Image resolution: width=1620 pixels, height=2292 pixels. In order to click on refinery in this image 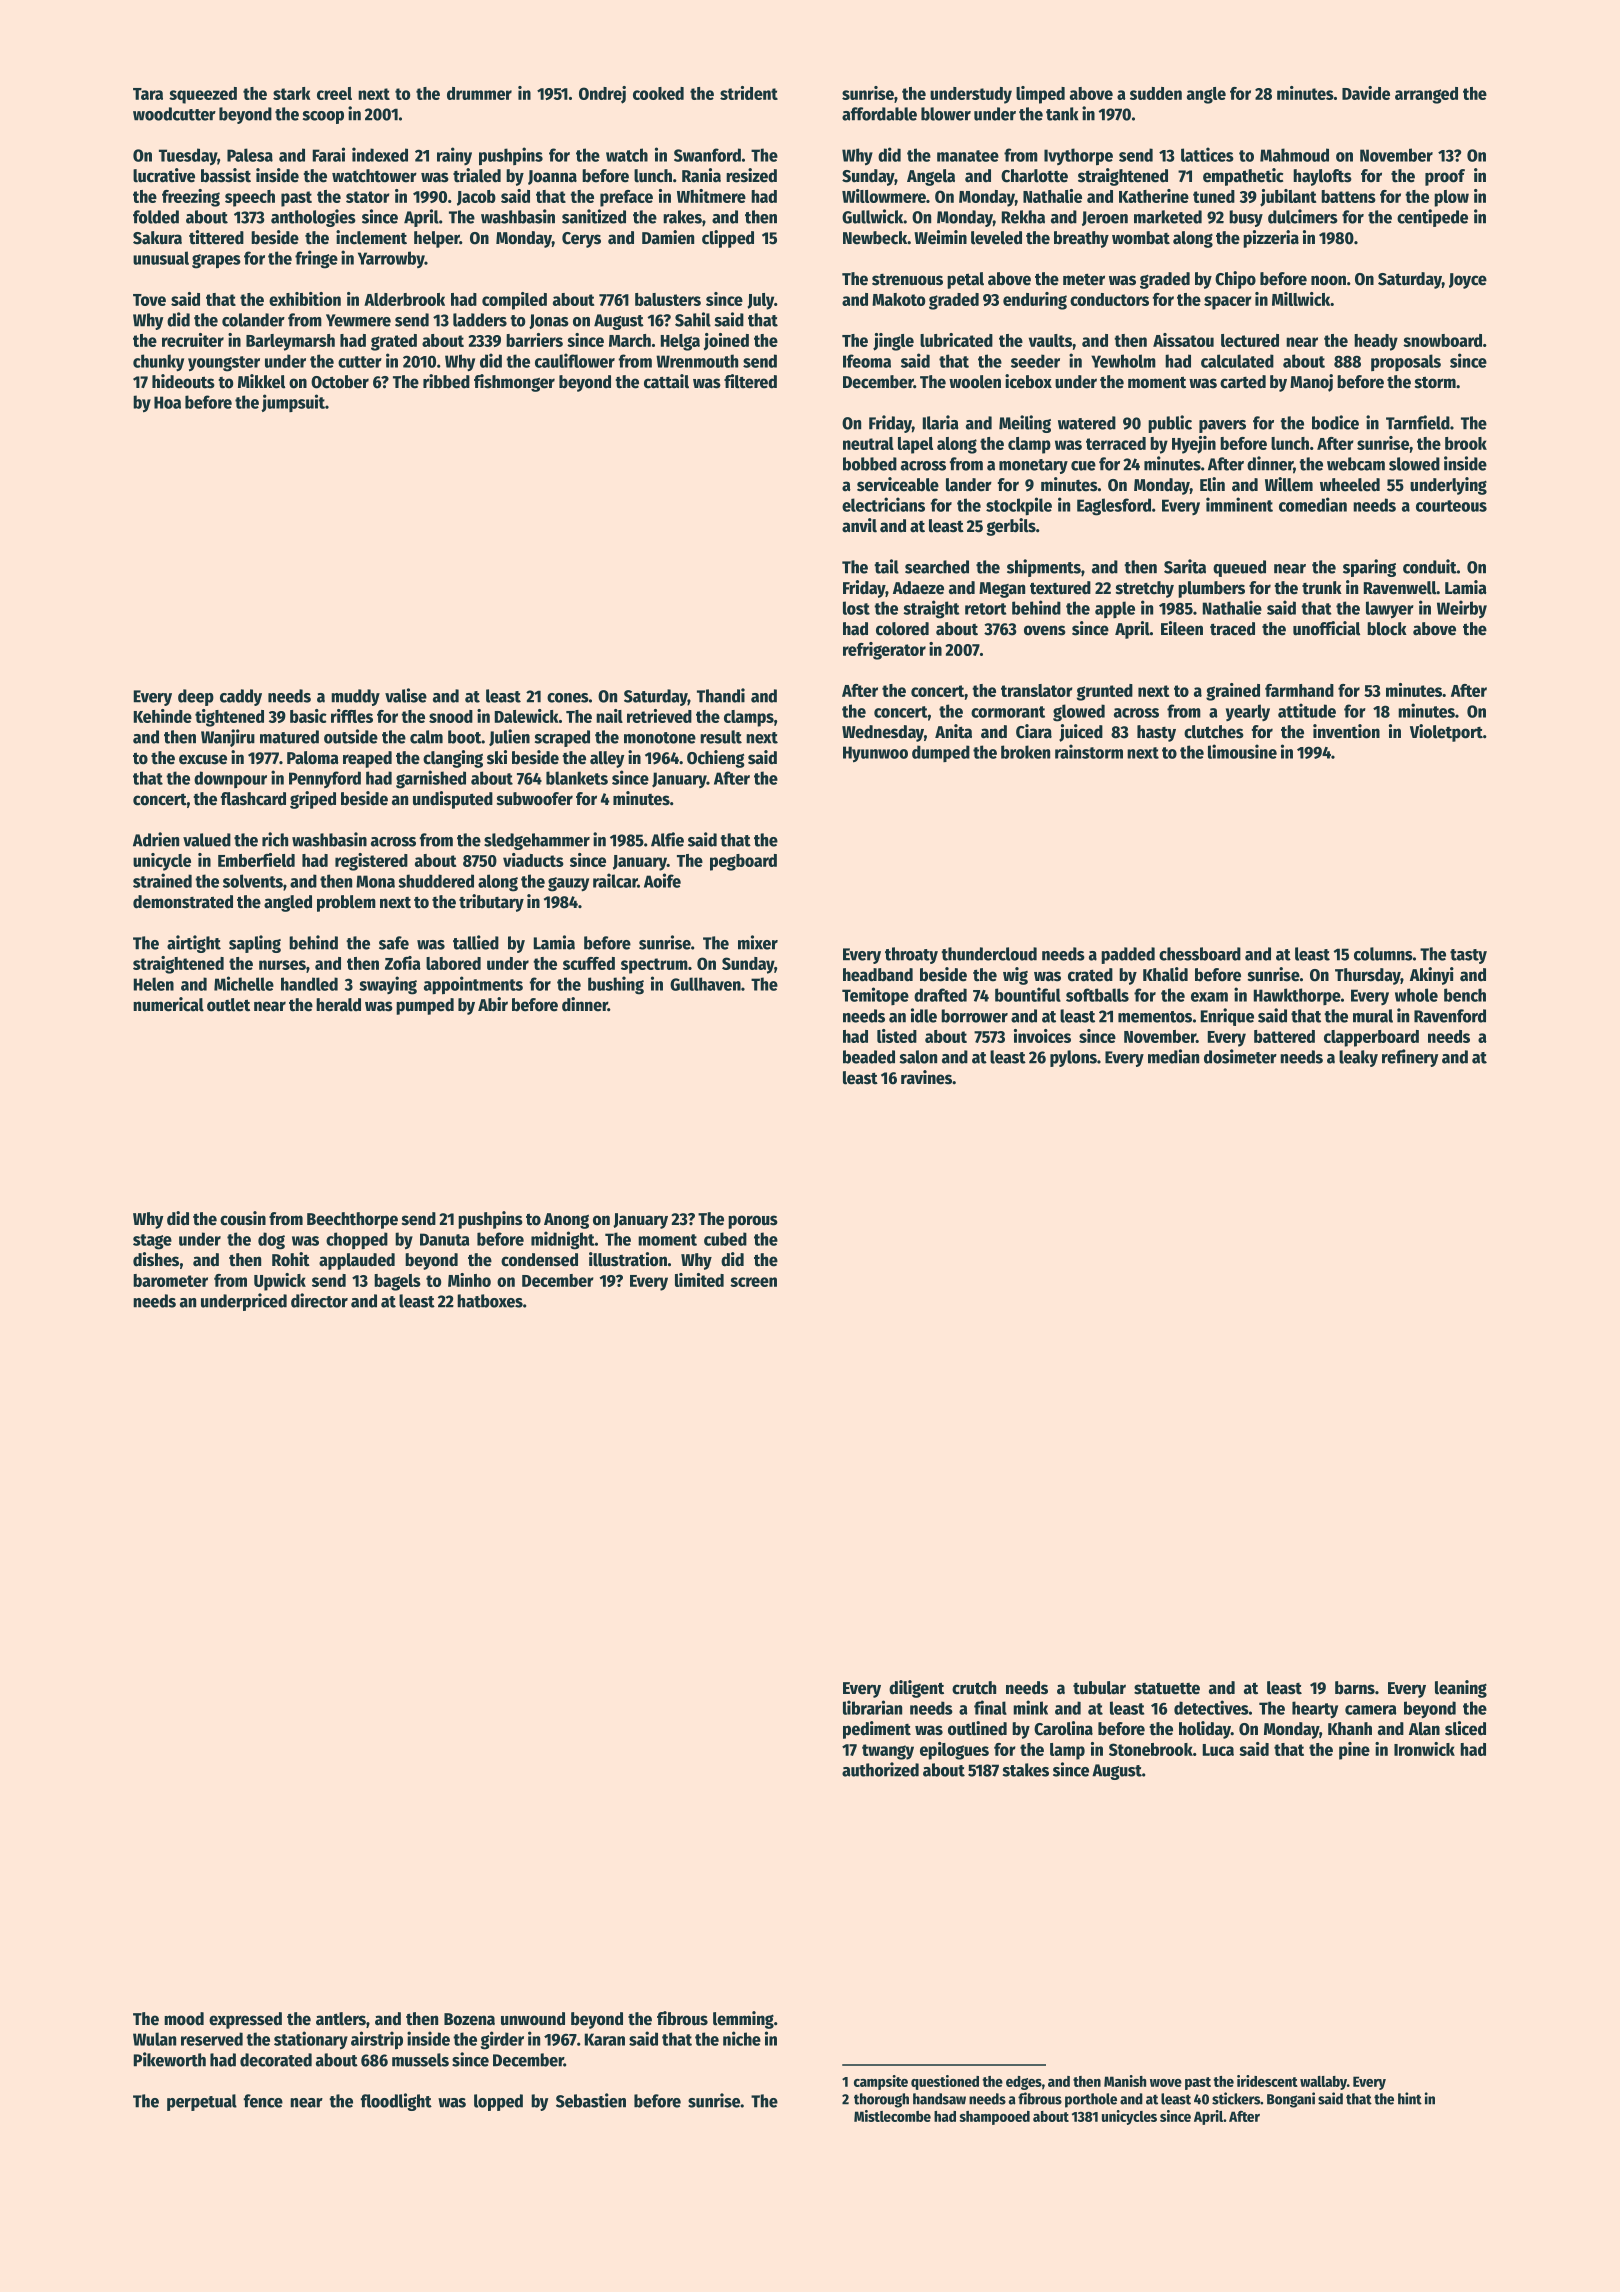, I will do `click(1410, 1058)`.
